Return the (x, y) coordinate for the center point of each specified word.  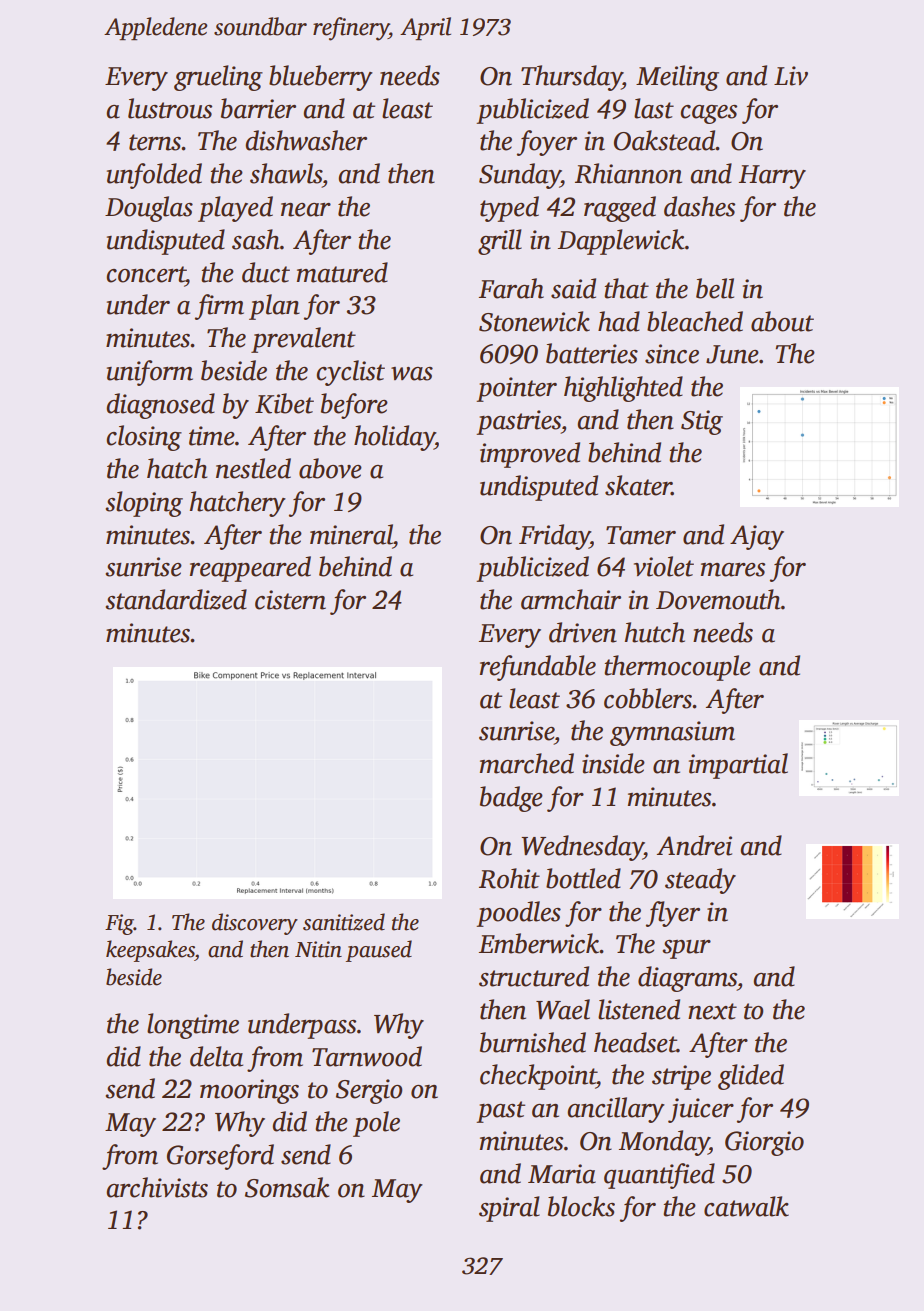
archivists (157, 1187)
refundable (538, 668)
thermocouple (677, 668)
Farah (511, 288)
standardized (176, 599)
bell (715, 288)
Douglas (149, 209)
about (782, 321)
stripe (681, 1077)
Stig (702, 422)
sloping (144, 504)
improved (530, 455)
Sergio (369, 1091)
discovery (255, 924)
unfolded (154, 176)
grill (500, 242)
